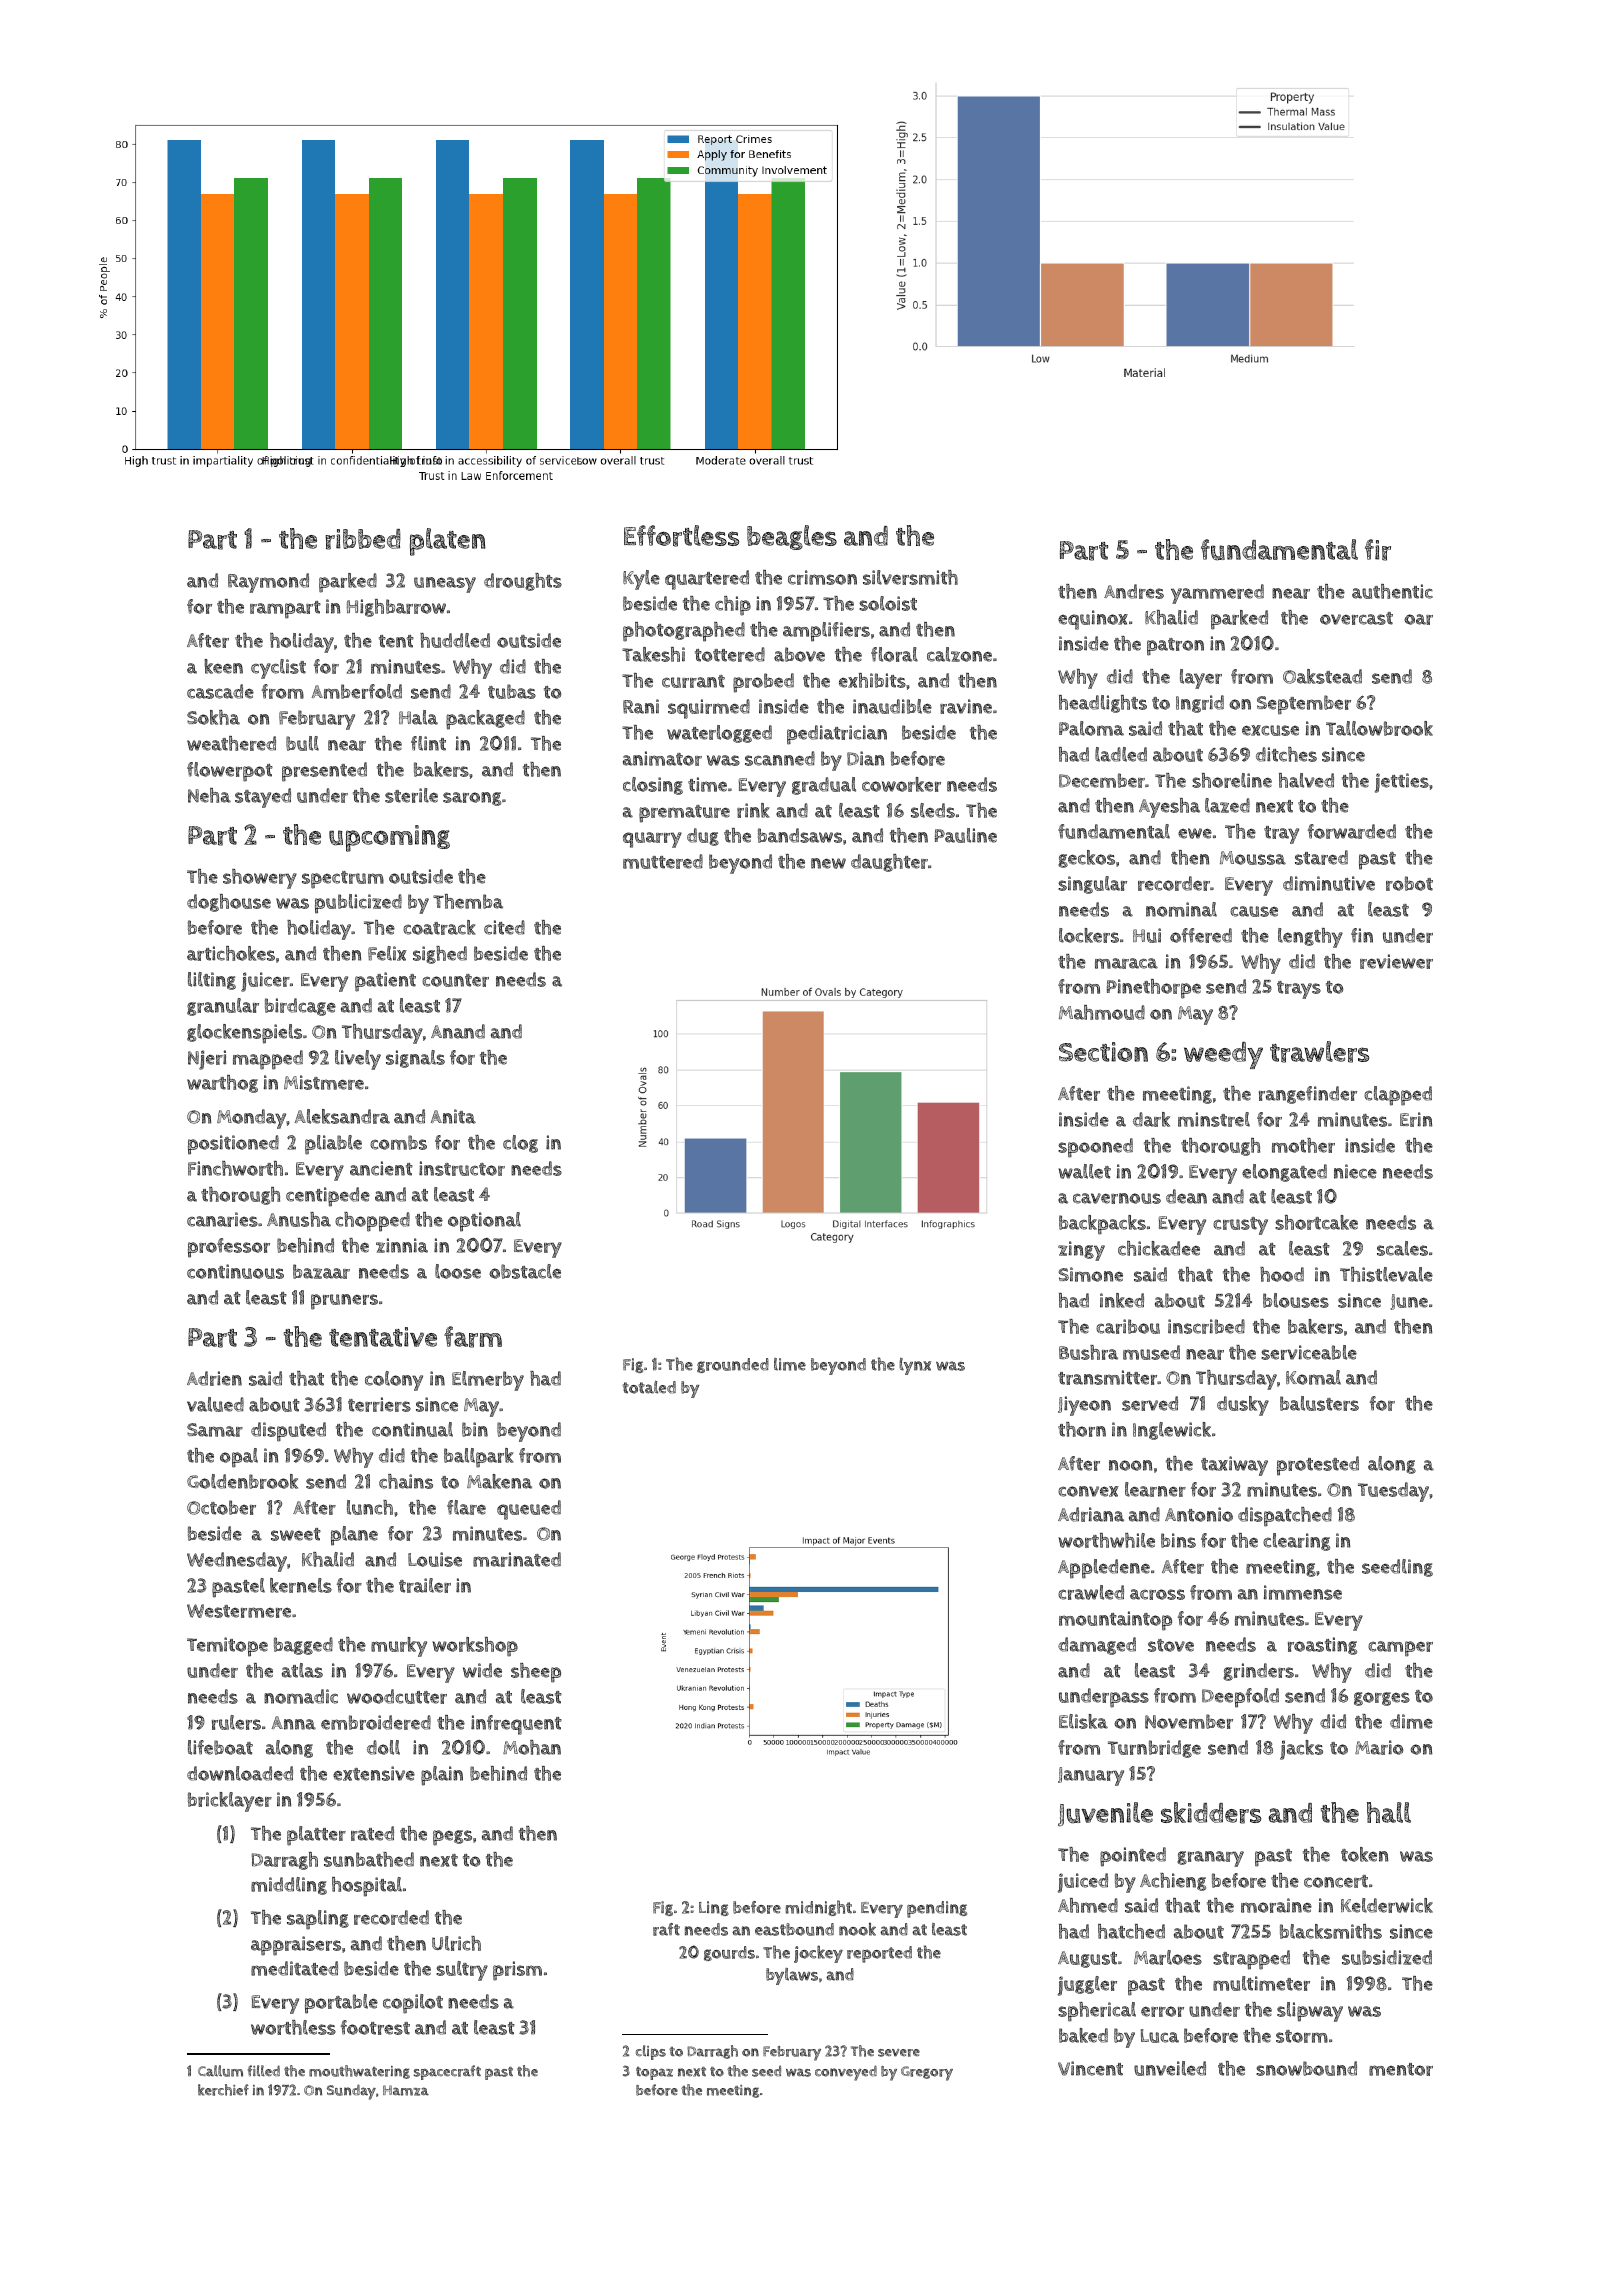 The height and width of the image is (2292, 1620). Describe the element at coordinates (452, 1838) in the image. I see `pegs` at that location.
